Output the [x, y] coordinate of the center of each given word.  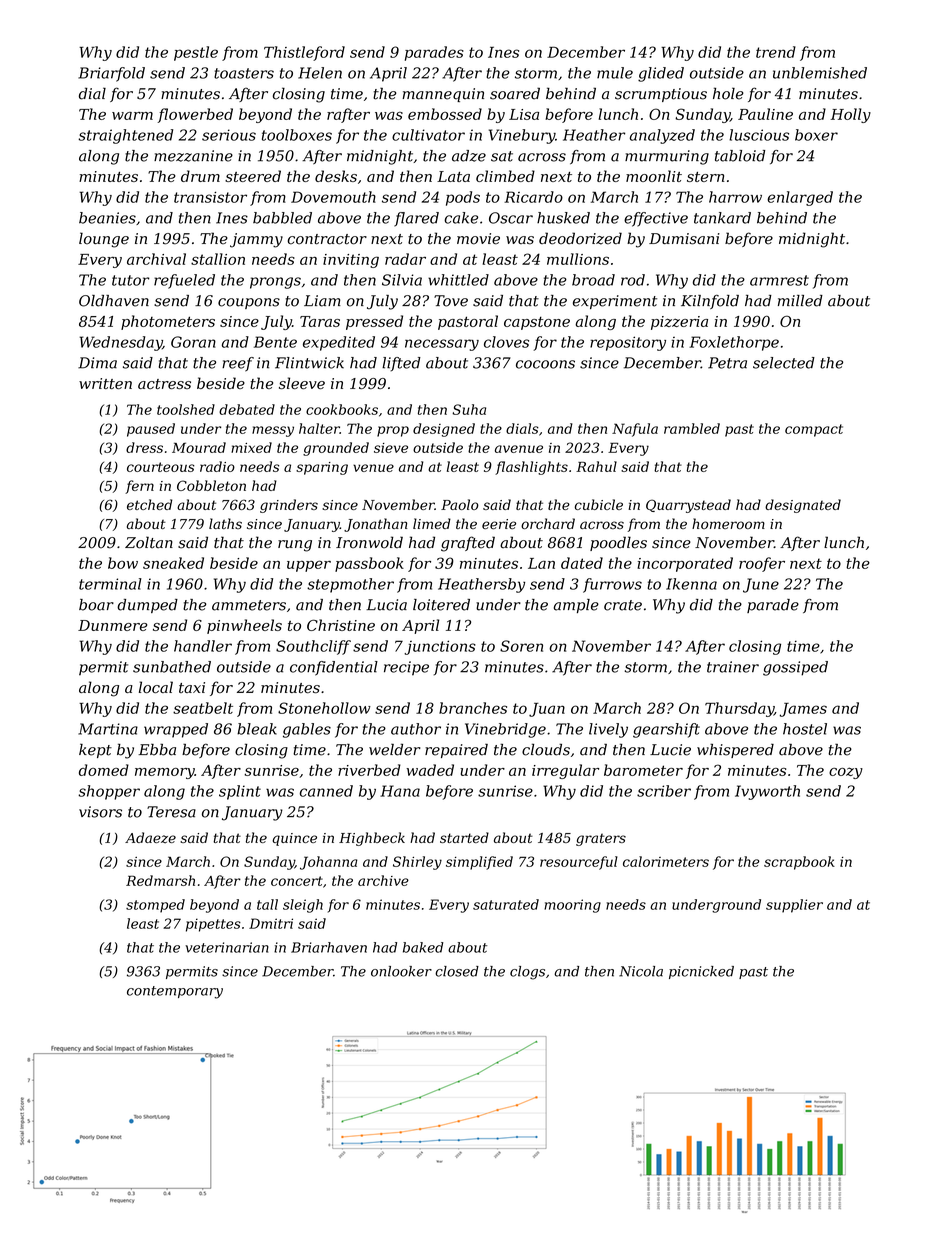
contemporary [175, 992]
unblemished [820, 73]
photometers [168, 322]
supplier [794, 906]
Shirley [417, 863]
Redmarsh [160, 880]
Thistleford [304, 53]
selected [784, 363]
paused [151, 430]
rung [295, 546]
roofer [762, 564]
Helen [320, 73]
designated [803, 506]
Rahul [596, 466]
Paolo [460, 504]
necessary [442, 345]
